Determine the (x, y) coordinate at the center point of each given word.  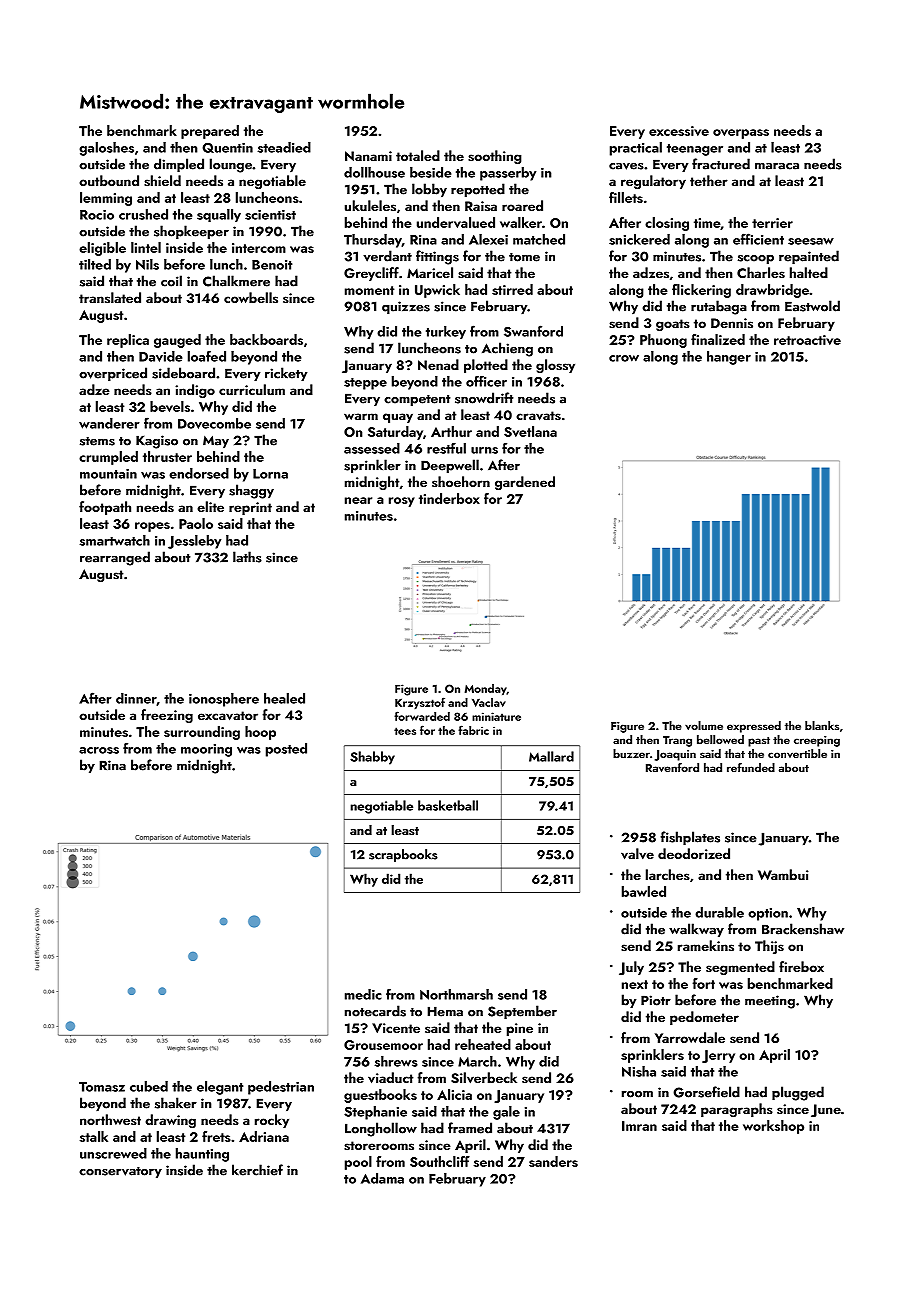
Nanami (368, 156)
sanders (553, 1161)
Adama (382, 1178)
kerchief (257, 1170)
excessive (679, 131)
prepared (210, 132)
